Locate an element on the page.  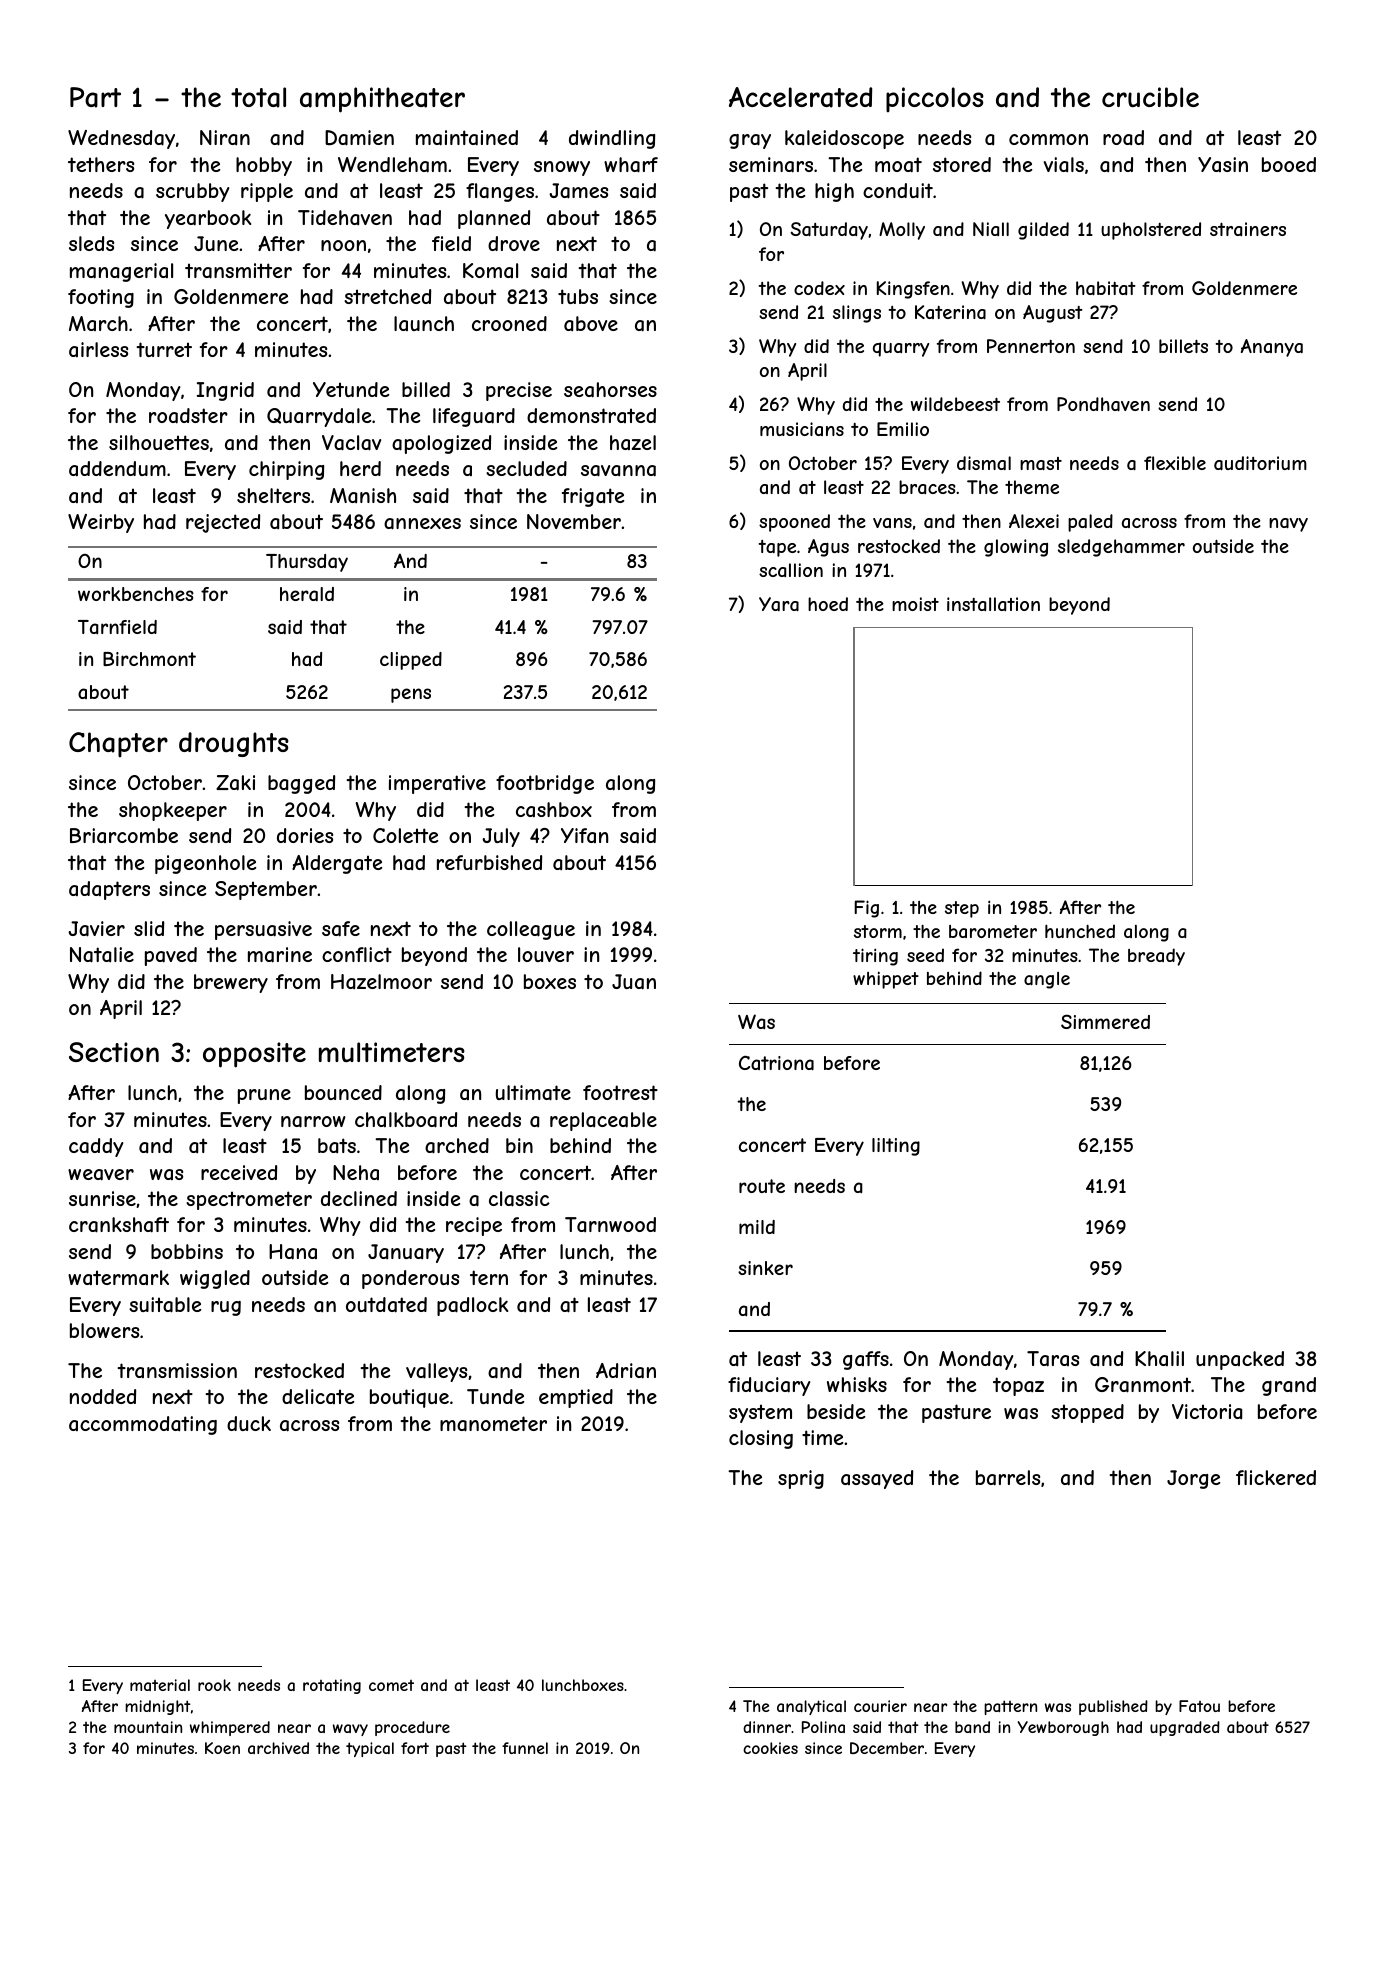
footbridge is located at coordinates (545, 784).
